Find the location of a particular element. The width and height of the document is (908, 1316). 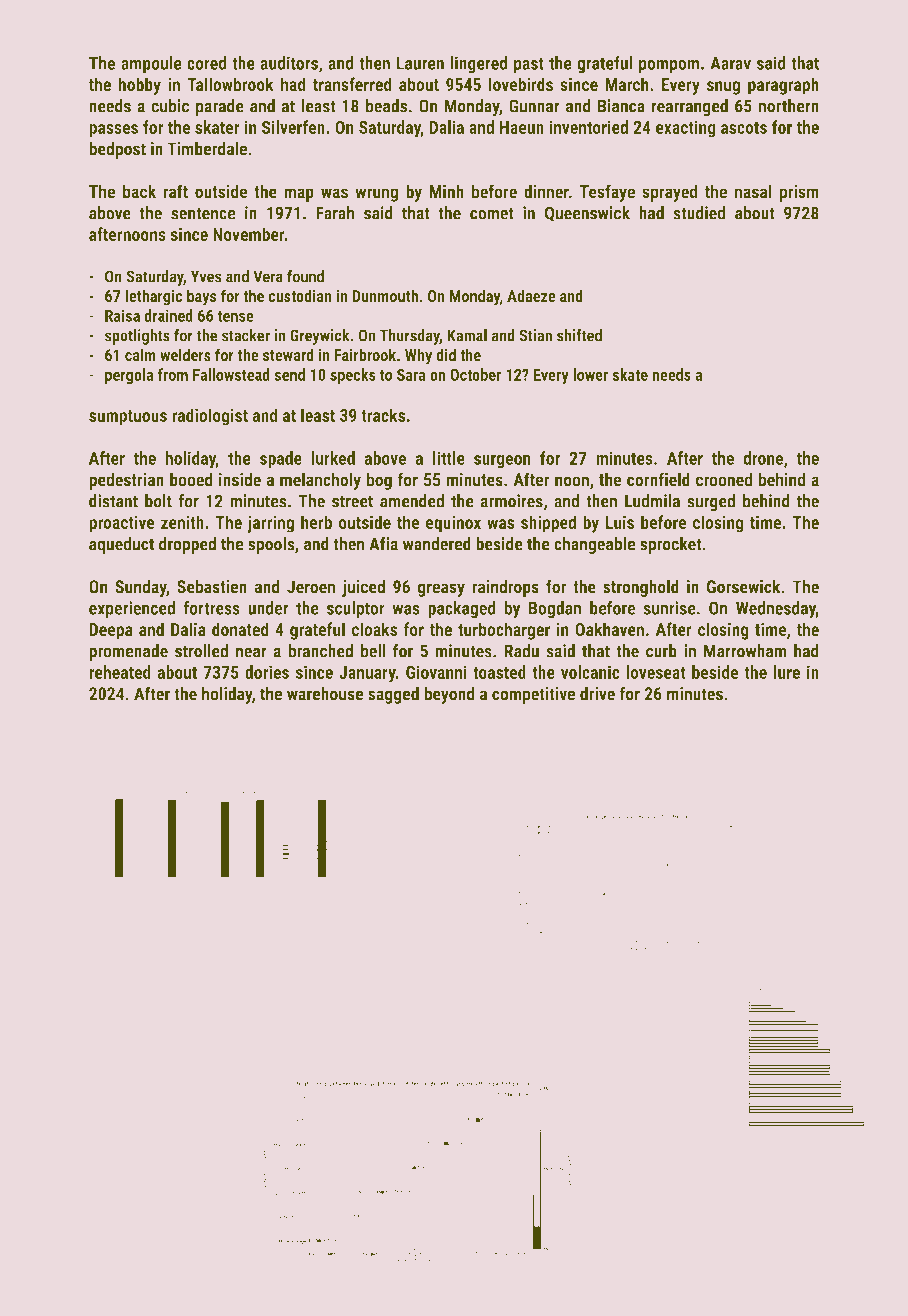

pedestrian is located at coordinates (126, 481).
